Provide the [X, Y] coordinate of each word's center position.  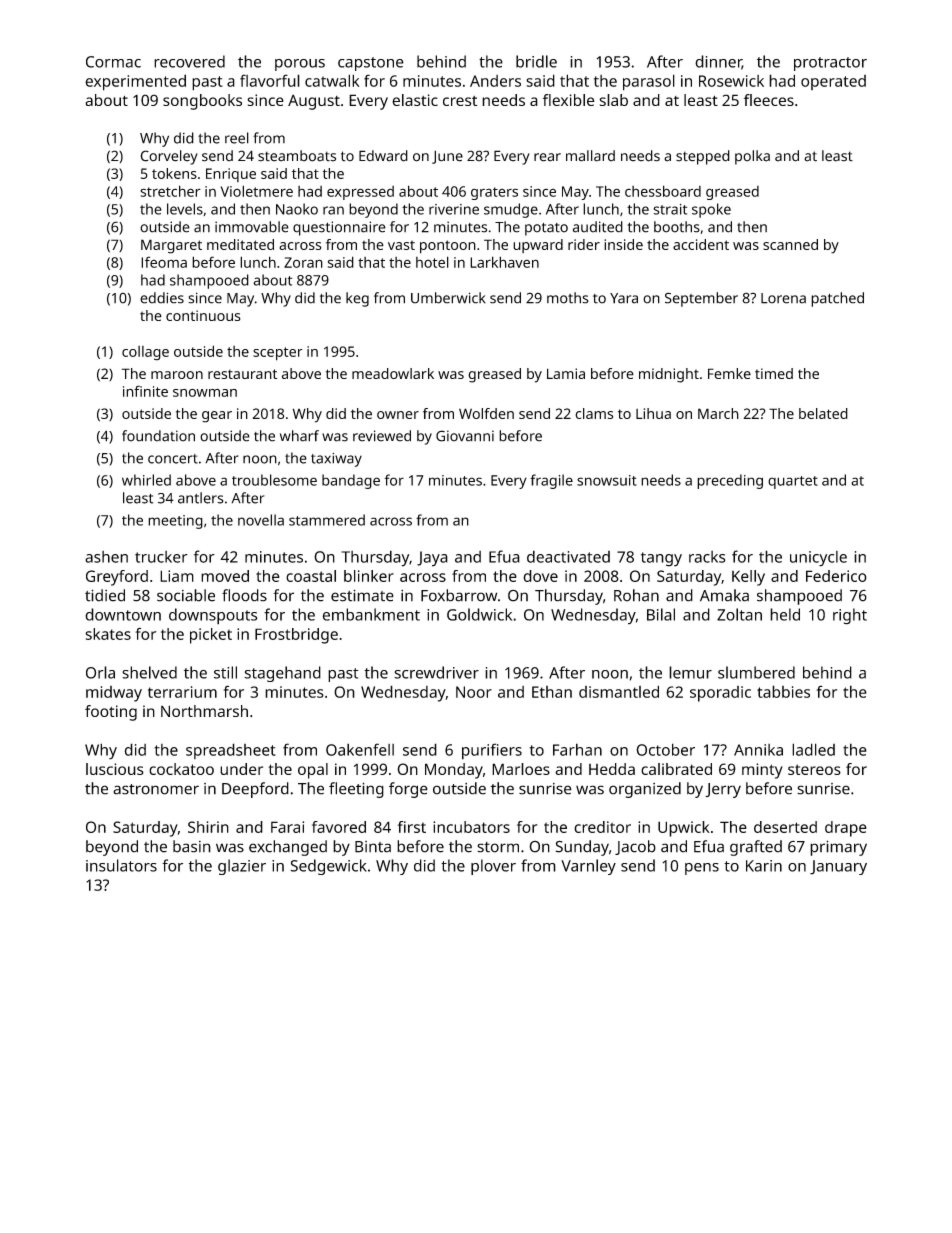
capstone [371, 64]
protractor [830, 64]
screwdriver [436, 672]
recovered [189, 61]
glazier [242, 867]
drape [846, 829]
